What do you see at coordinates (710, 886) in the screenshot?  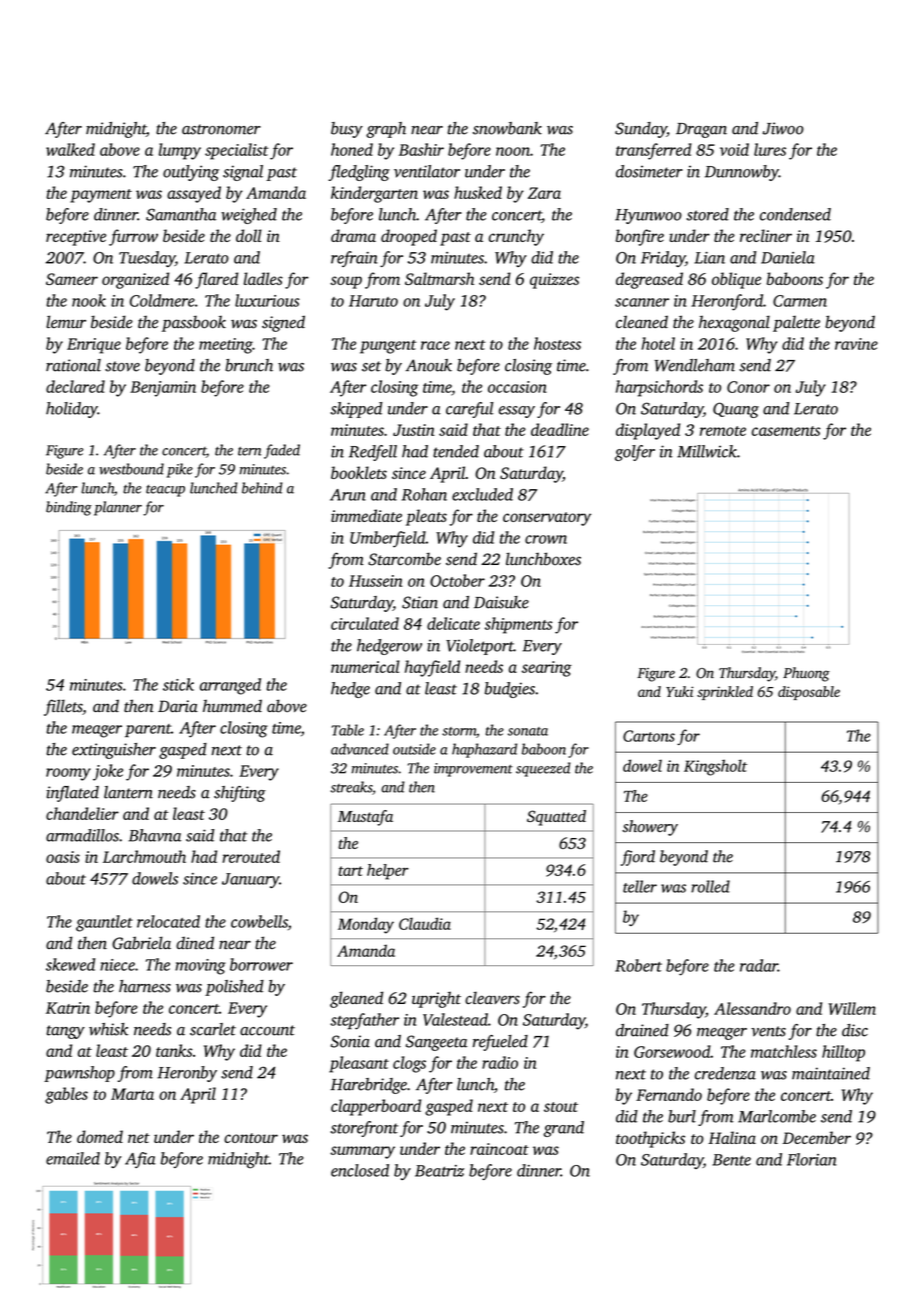 I see `rolled` at bounding box center [710, 886].
